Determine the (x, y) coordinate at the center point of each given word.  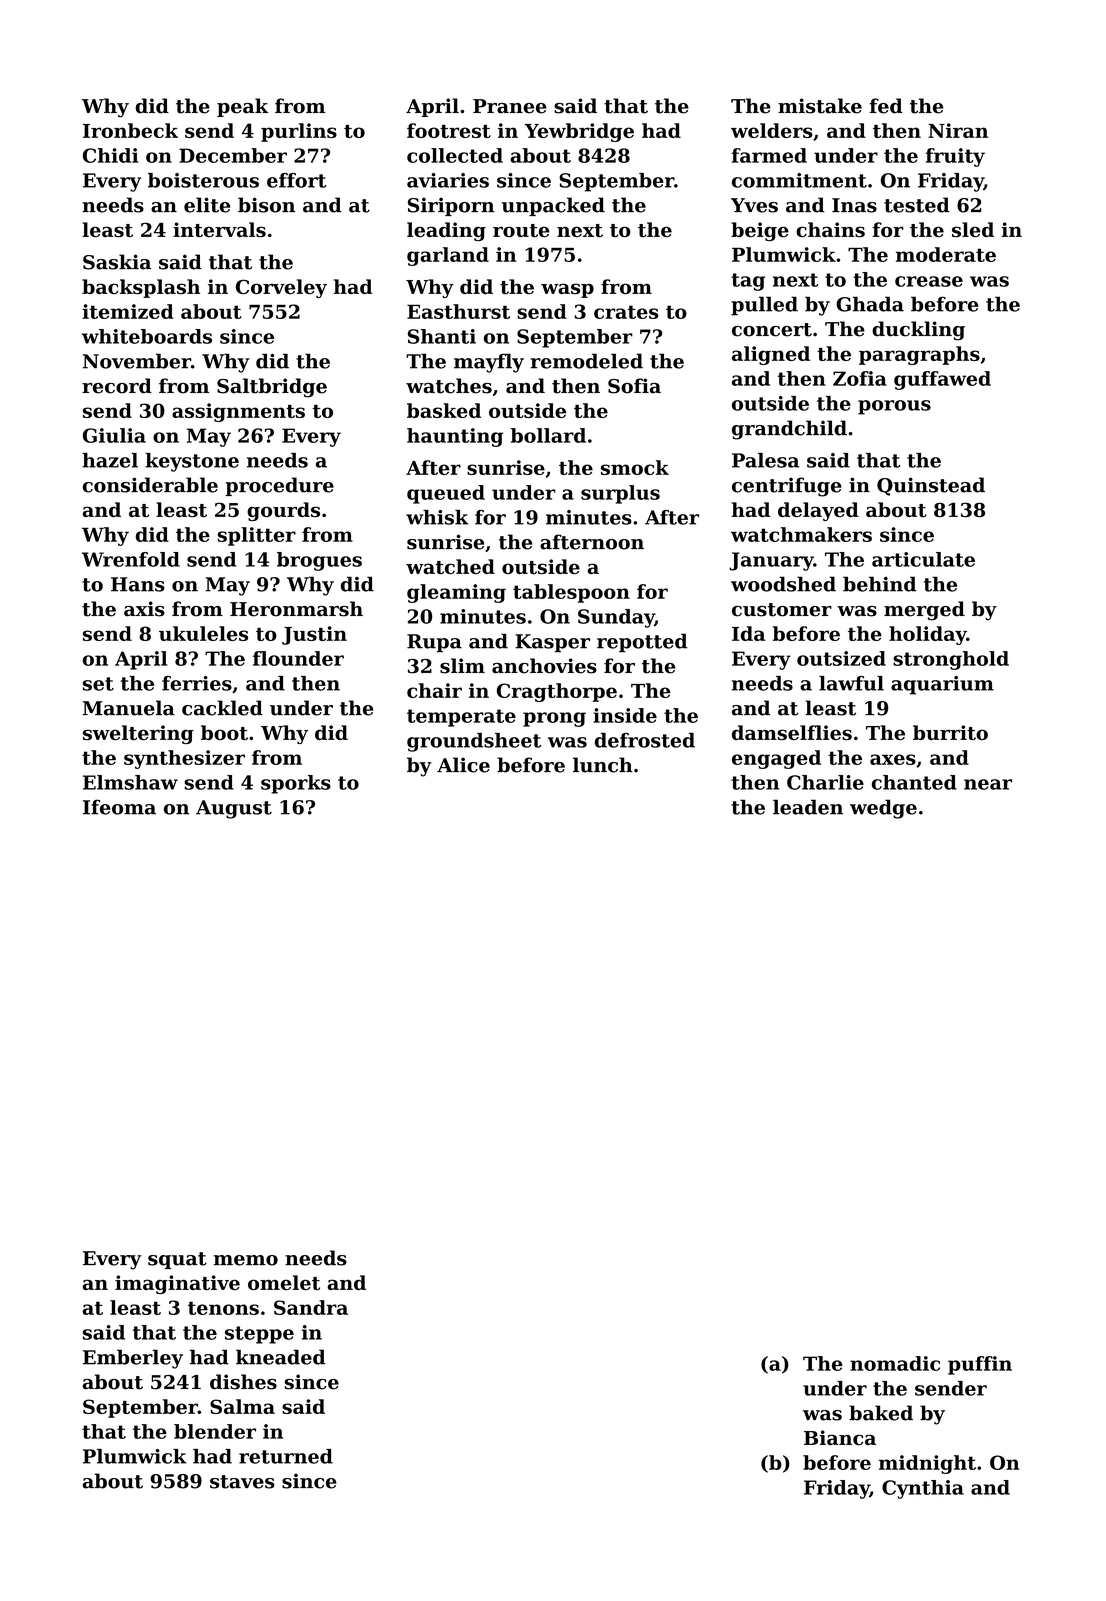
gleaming (456, 593)
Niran (958, 130)
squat (177, 1260)
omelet (284, 1282)
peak (243, 107)
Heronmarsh (296, 609)
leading (446, 231)
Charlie (825, 782)
